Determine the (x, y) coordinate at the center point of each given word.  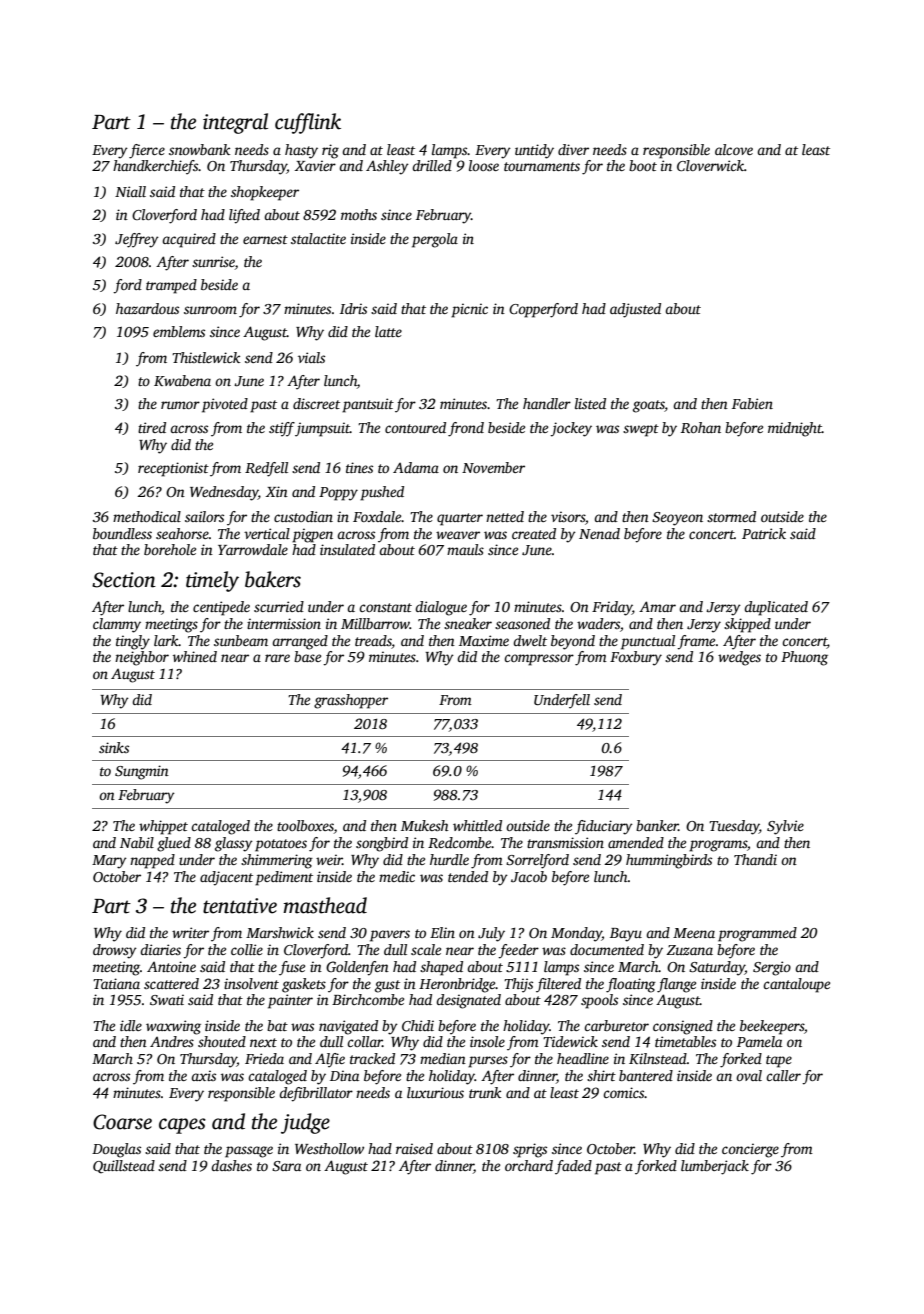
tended (468, 876)
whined (195, 656)
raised (414, 1148)
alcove (734, 149)
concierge (750, 1150)
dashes (231, 1165)
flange (676, 985)
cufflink (308, 123)
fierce (147, 151)
